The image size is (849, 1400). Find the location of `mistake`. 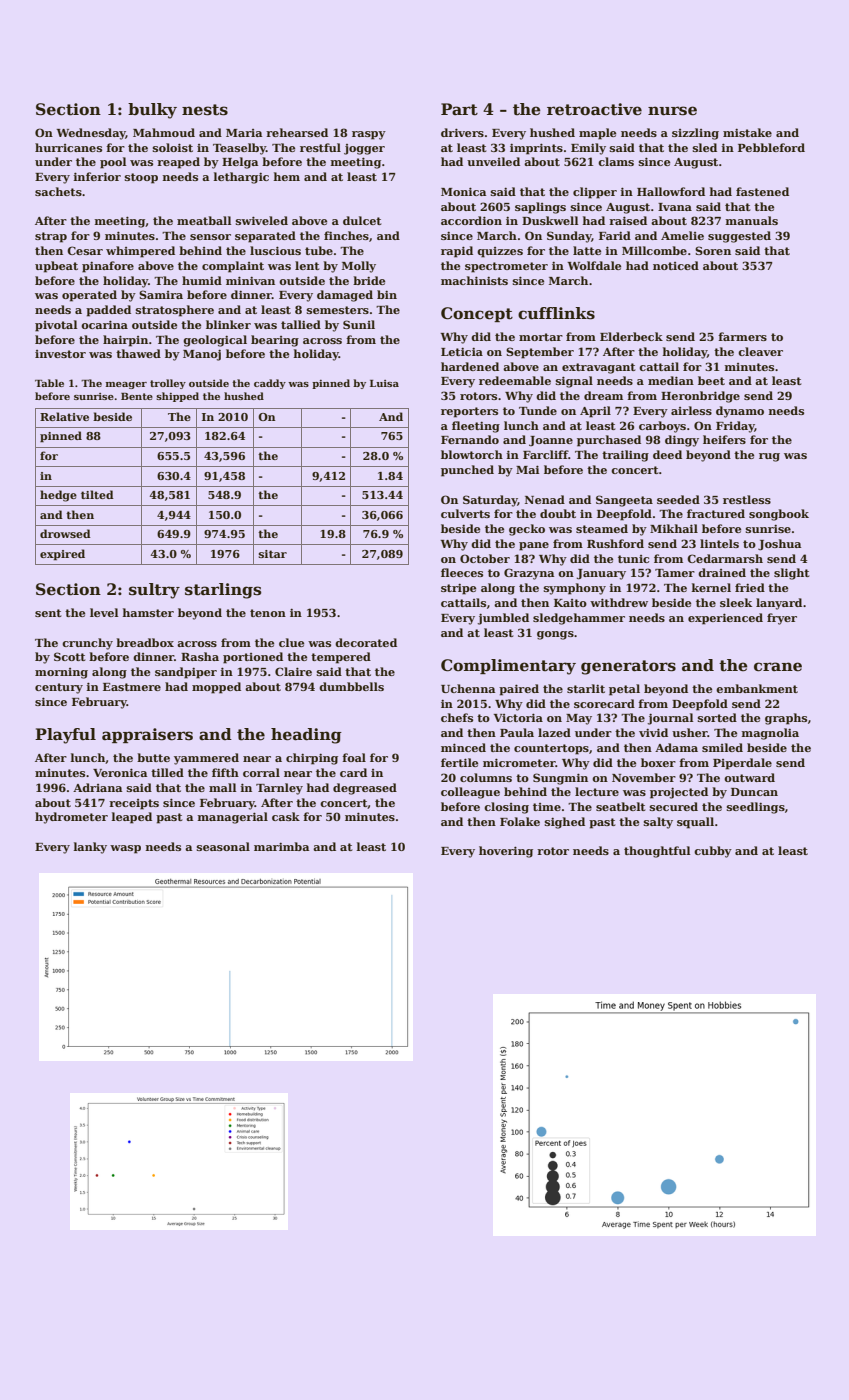

mistake is located at coordinates (747, 132).
